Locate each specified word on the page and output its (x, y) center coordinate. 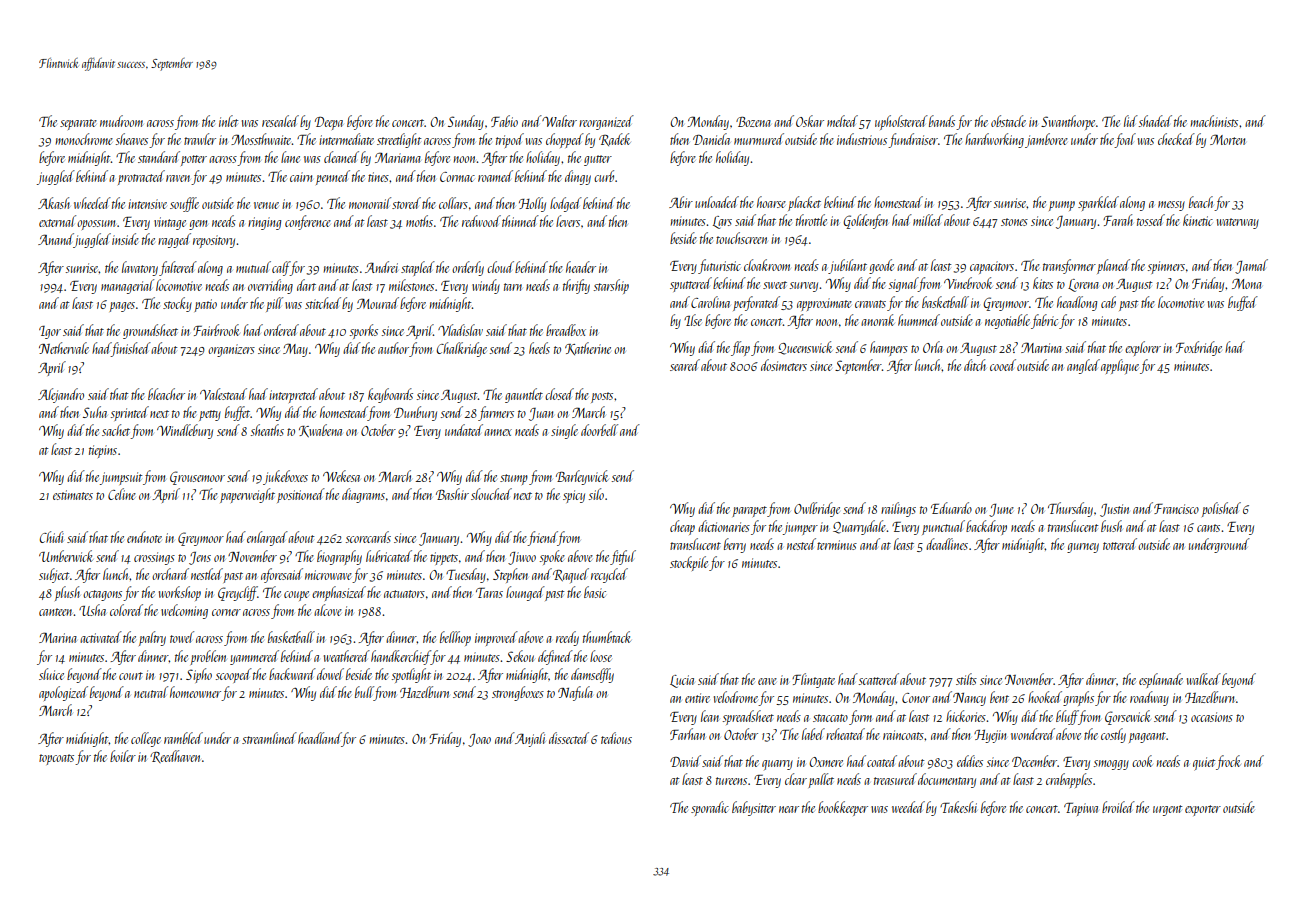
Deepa (329, 123)
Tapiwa (1081, 809)
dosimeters (784, 365)
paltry (152, 638)
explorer (1143, 348)
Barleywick (582, 477)
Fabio (504, 121)
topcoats (56, 759)
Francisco (1176, 509)
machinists (1214, 121)
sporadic (710, 808)
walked (1204, 679)
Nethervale (64, 348)
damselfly (592, 675)
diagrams (363, 495)
